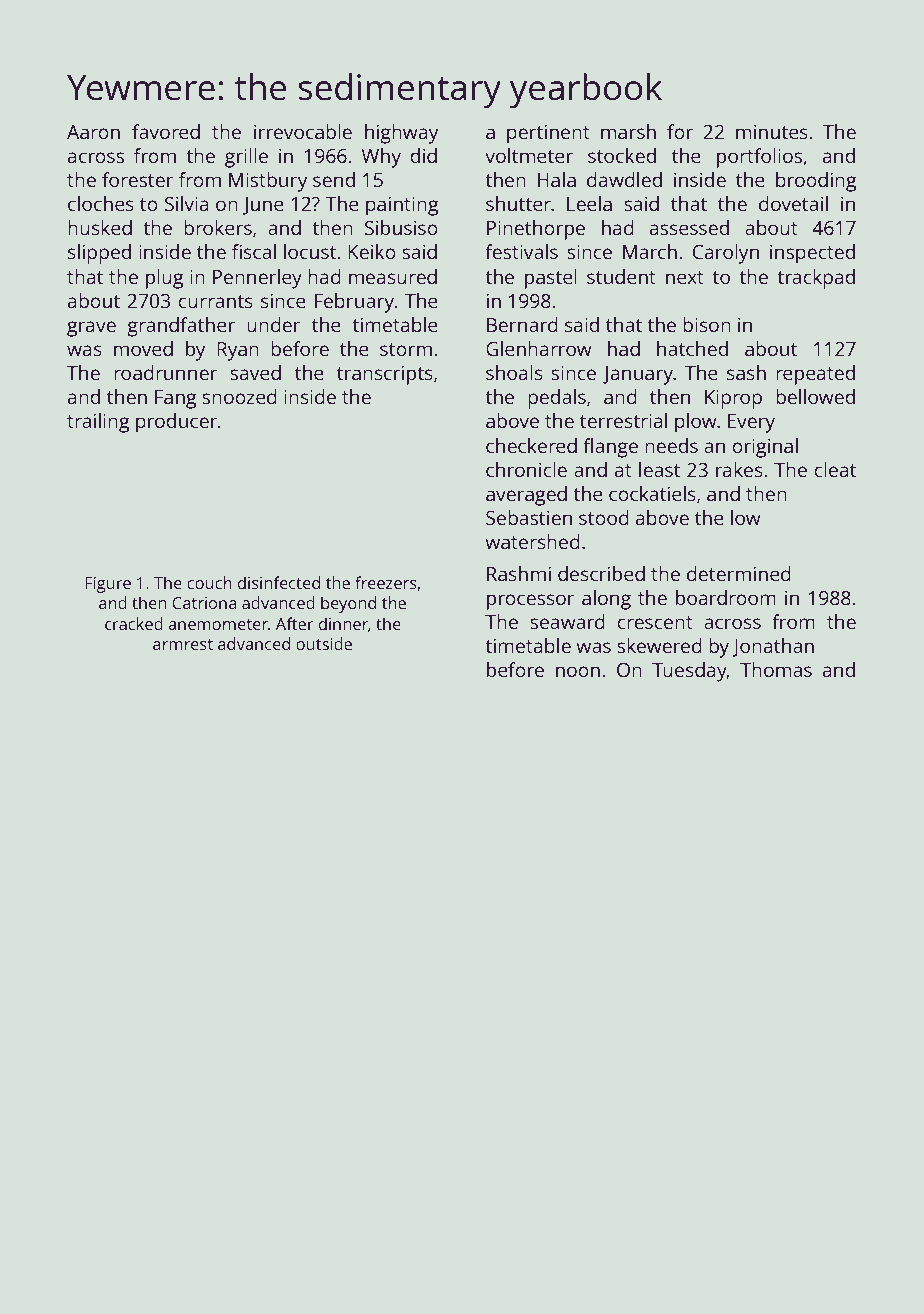  I want to click on armrest, so click(183, 644).
